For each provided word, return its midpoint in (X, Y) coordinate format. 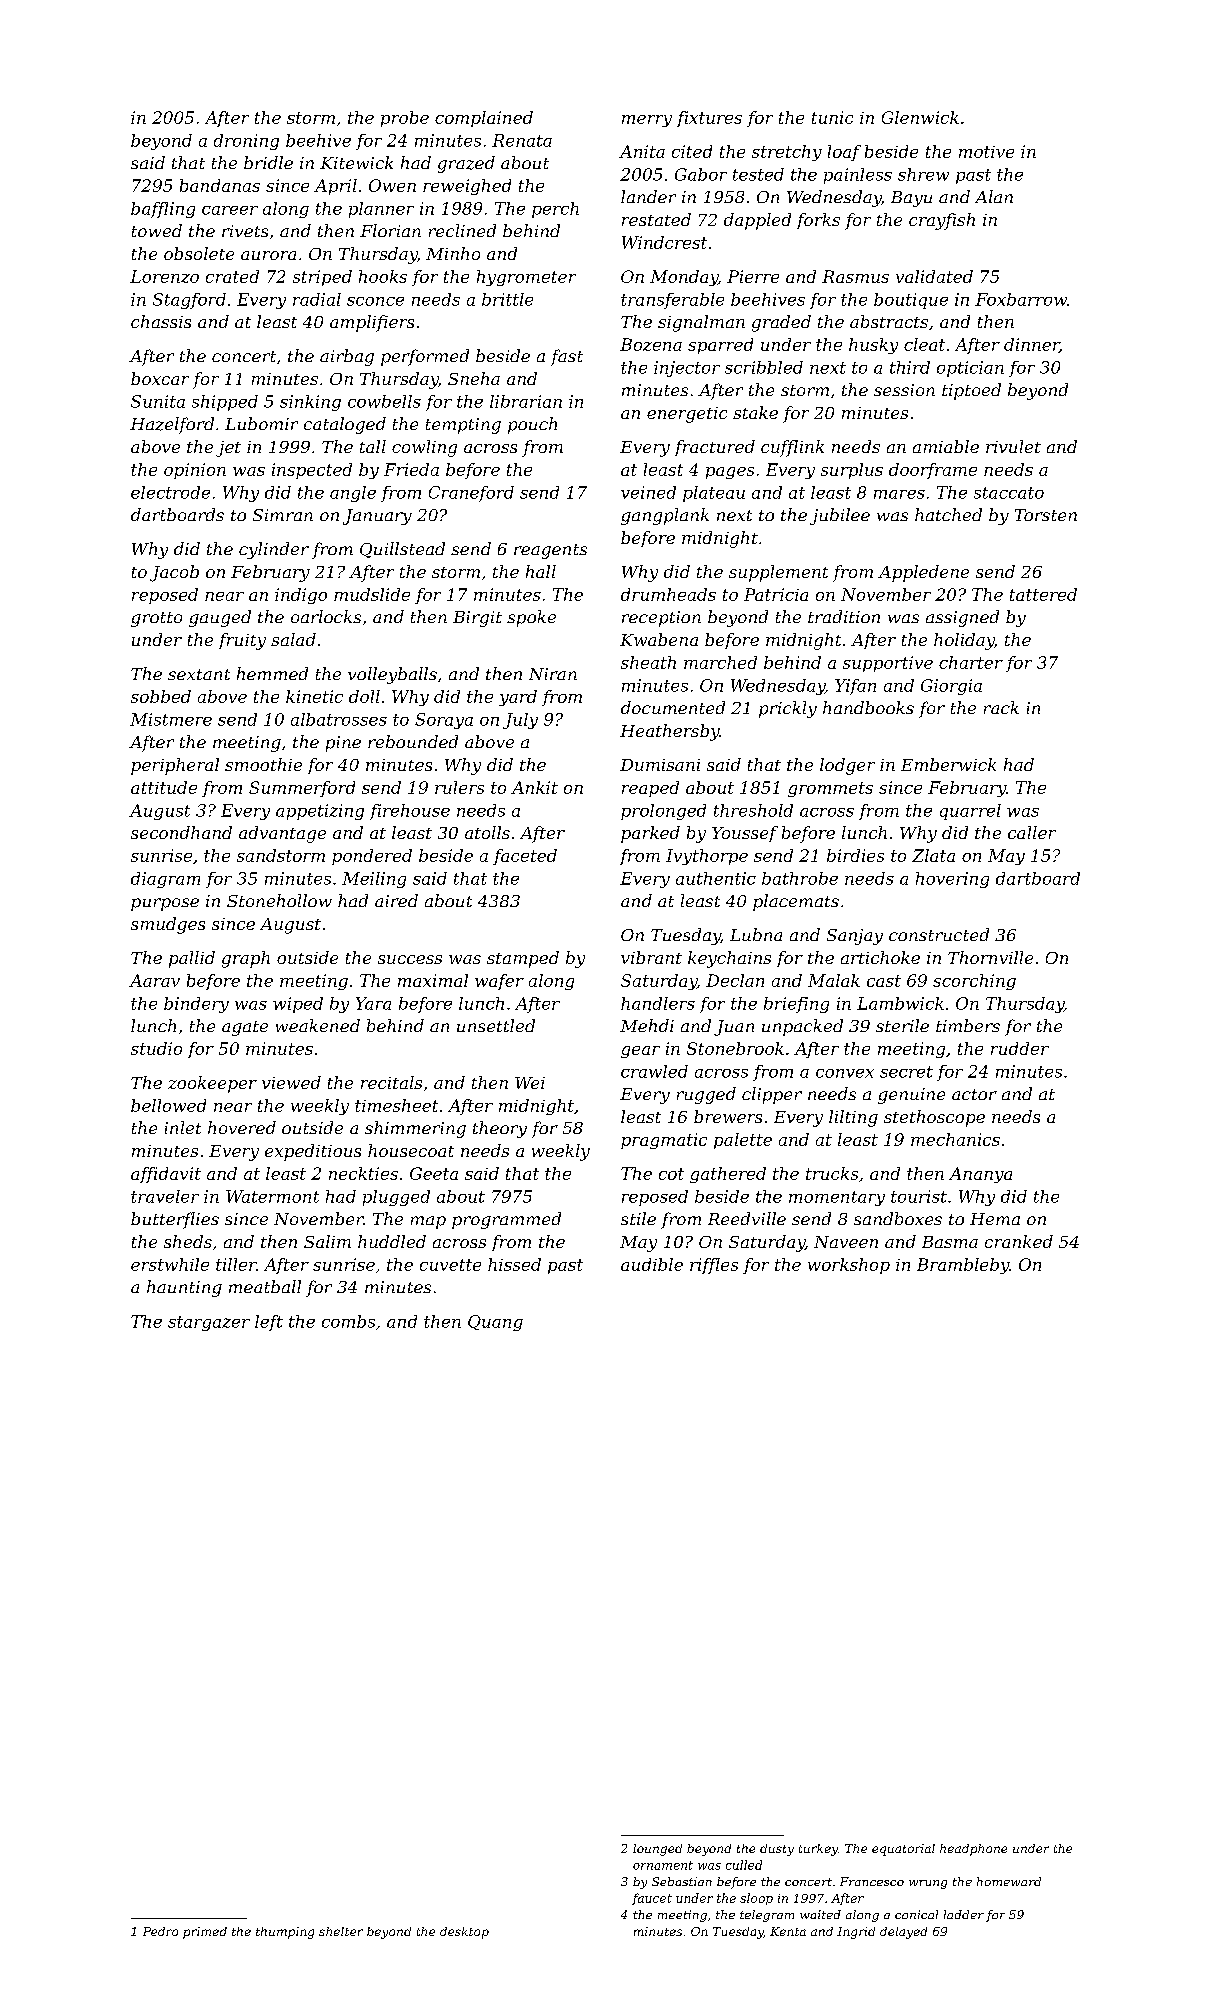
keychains (729, 959)
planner (381, 210)
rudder (1020, 1048)
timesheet (396, 1105)
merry (647, 121)
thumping (285, 1933)
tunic (832, 117)
